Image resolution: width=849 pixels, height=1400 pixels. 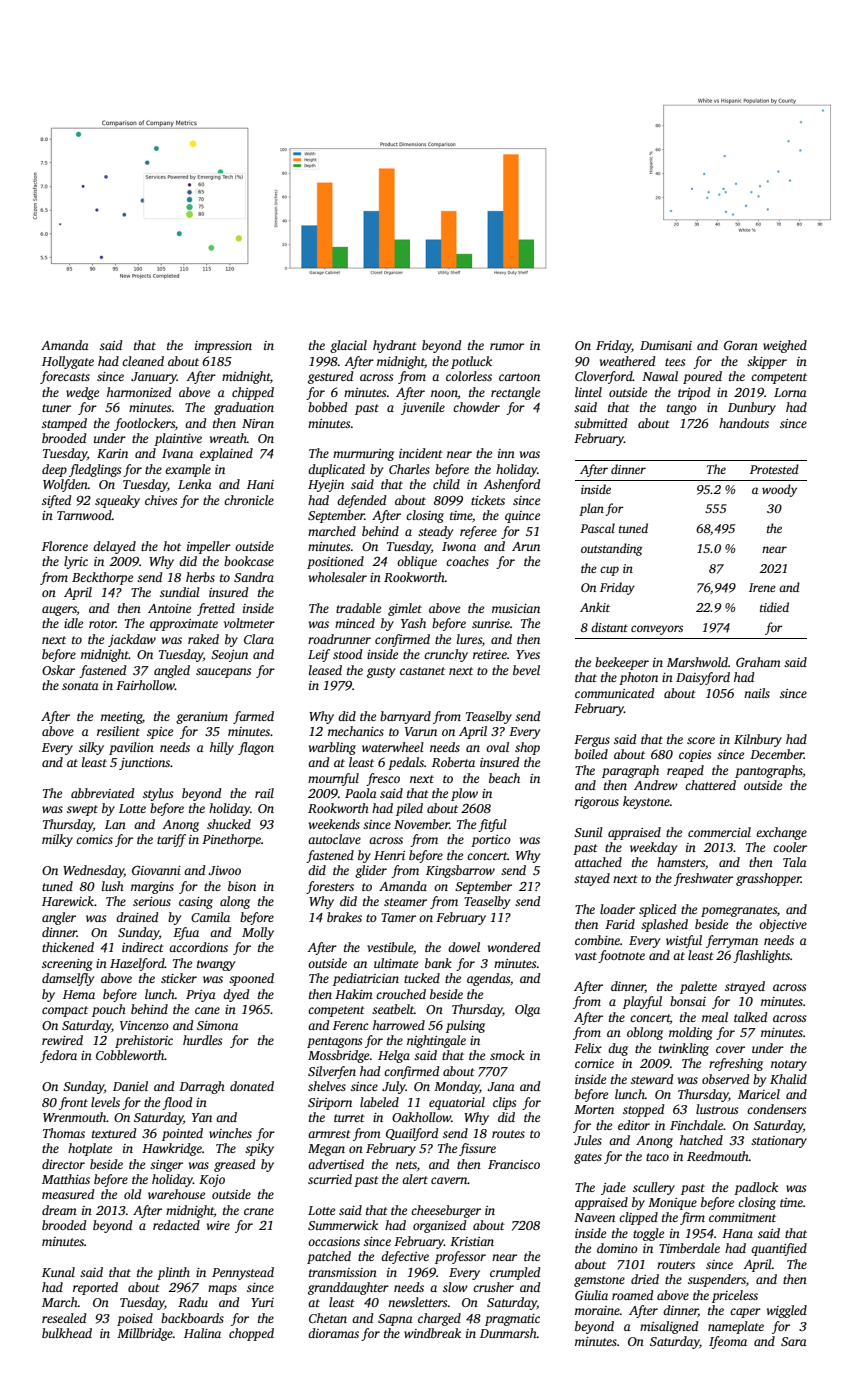 What do you see at coordinates (348, 1288) in the screenshot?
I see `granddaughter` at bounding box center [348, 1288].
